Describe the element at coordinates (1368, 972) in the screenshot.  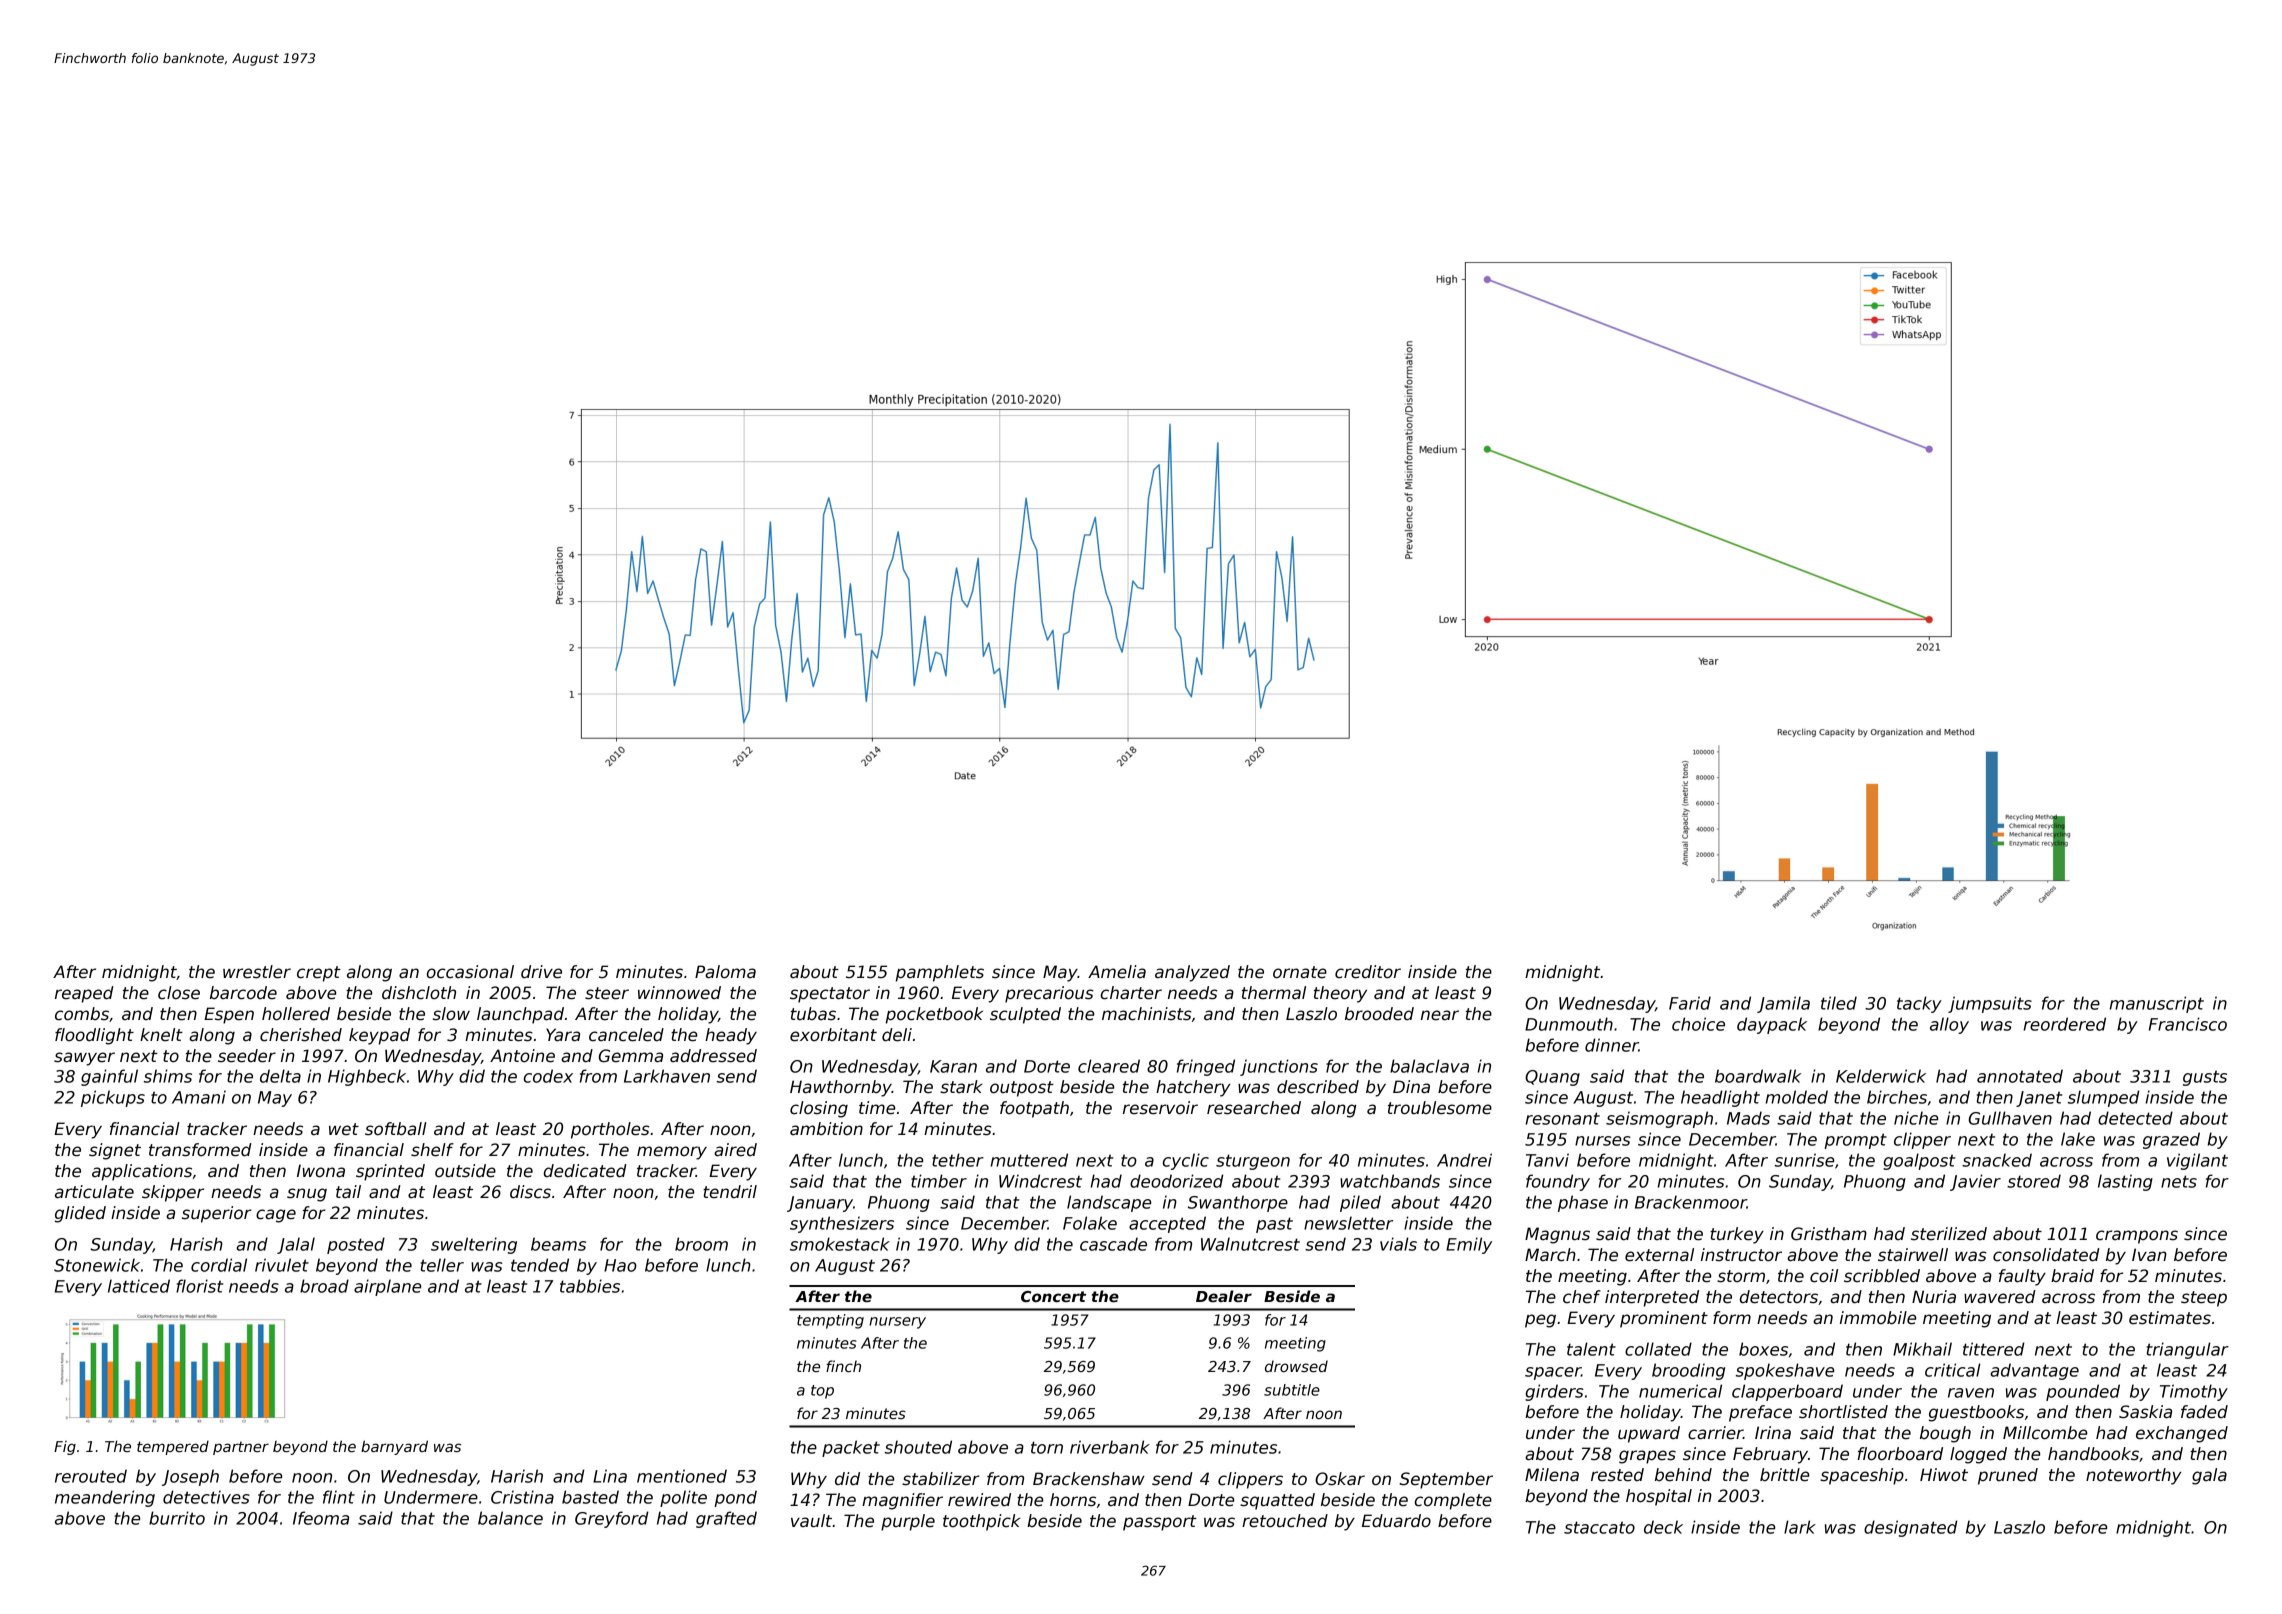
I see `creditor` at that location.
